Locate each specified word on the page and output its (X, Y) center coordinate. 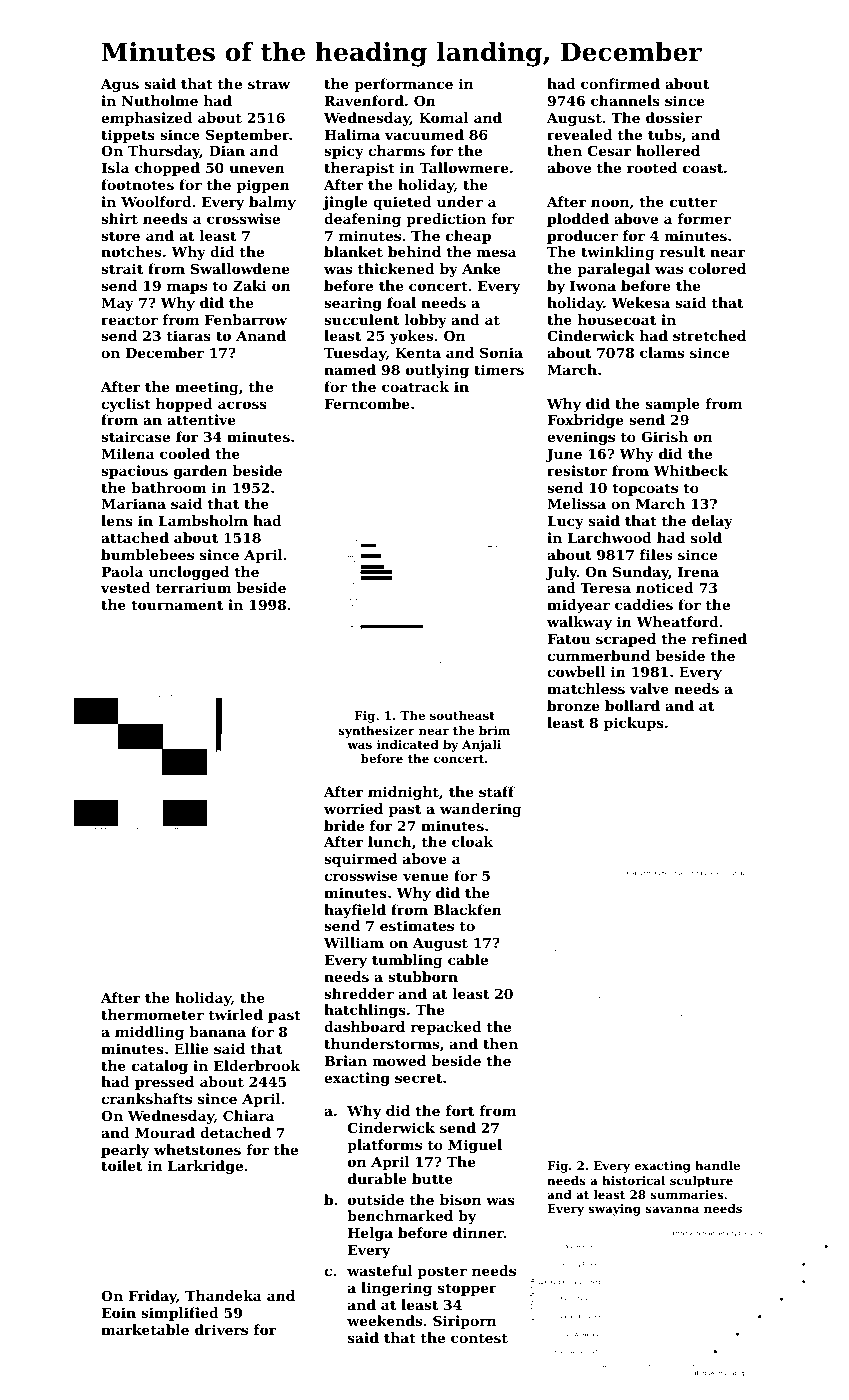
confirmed (620, 83)
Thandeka (223, 1295)
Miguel (475, 1146)
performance (403, 85)
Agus (120, 85)
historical (633, 1180)
